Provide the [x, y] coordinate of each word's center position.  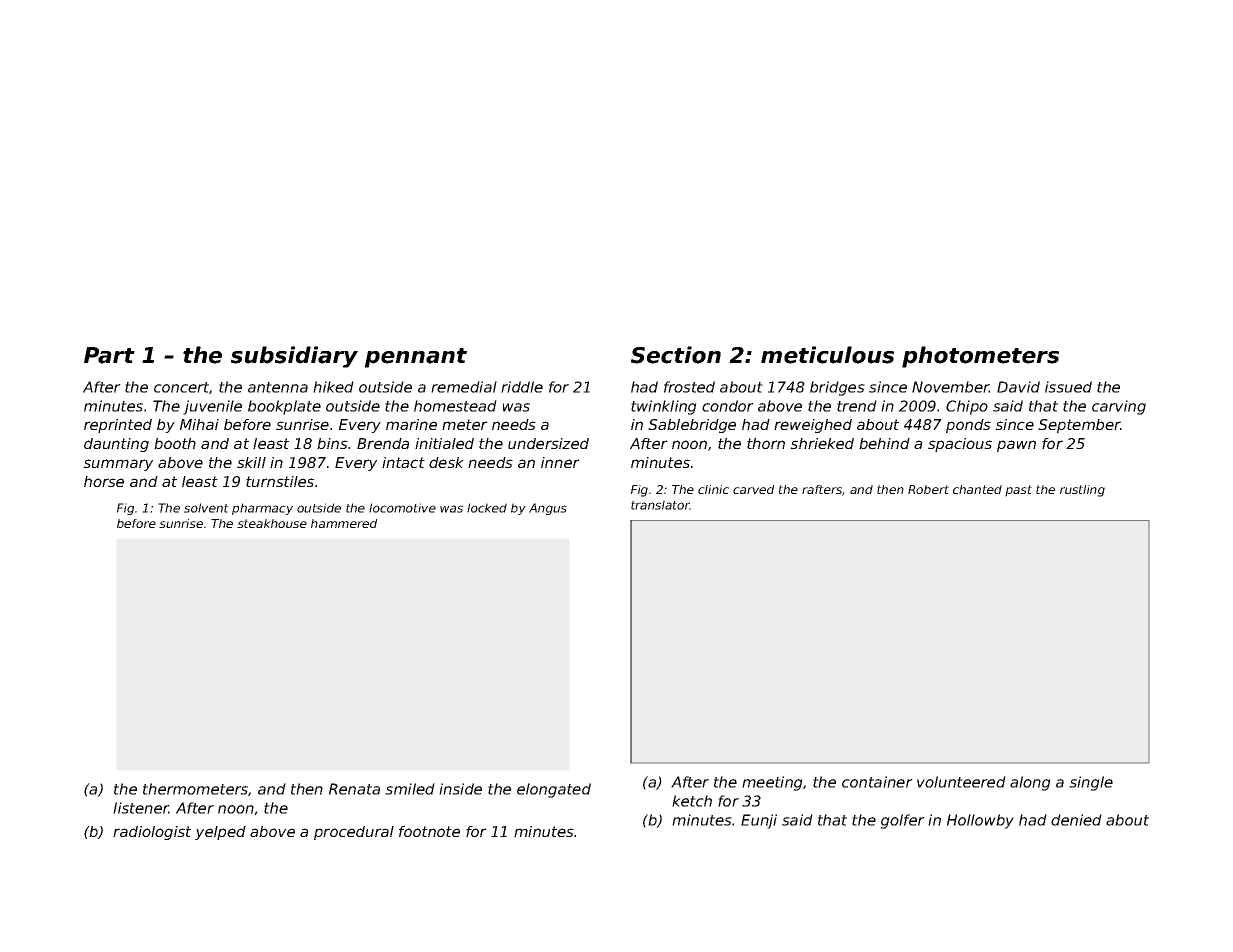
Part [109, 355]
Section [676, 355]
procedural [354, 833]
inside [460, 789]
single [1091, 783]
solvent [206, 508]
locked [487, 508]
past [1018, 491]
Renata [354, 789]
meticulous [827, 355]
